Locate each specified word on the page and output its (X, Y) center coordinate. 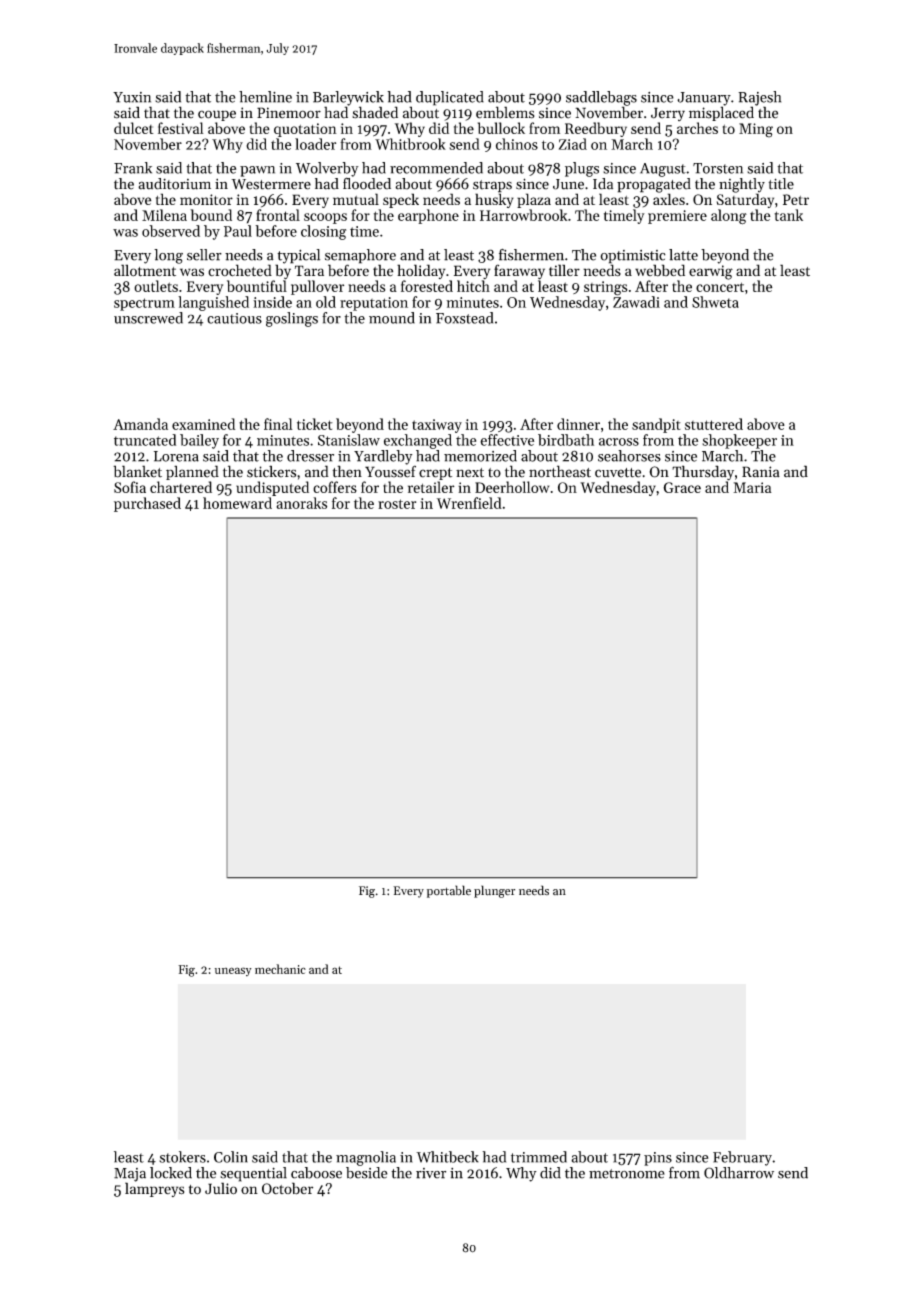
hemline (265, 97)
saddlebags (601, 98)
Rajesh (759, 98)
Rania (761, 471)
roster (397, 504)
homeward (237, 503)
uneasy (233, 971)
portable (449, 891)
